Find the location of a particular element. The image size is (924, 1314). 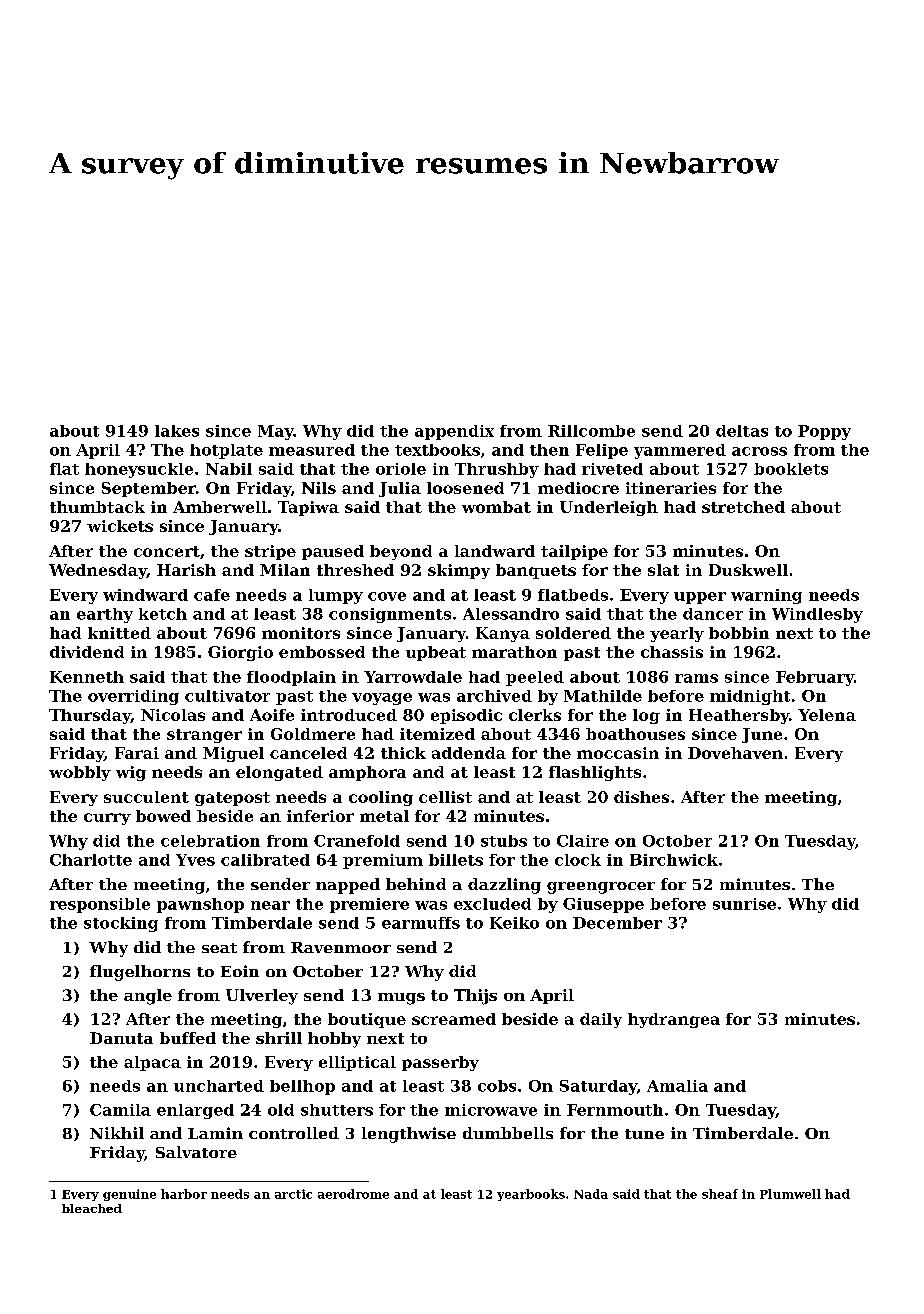

hotplate is located at coordinates (226, 451).
